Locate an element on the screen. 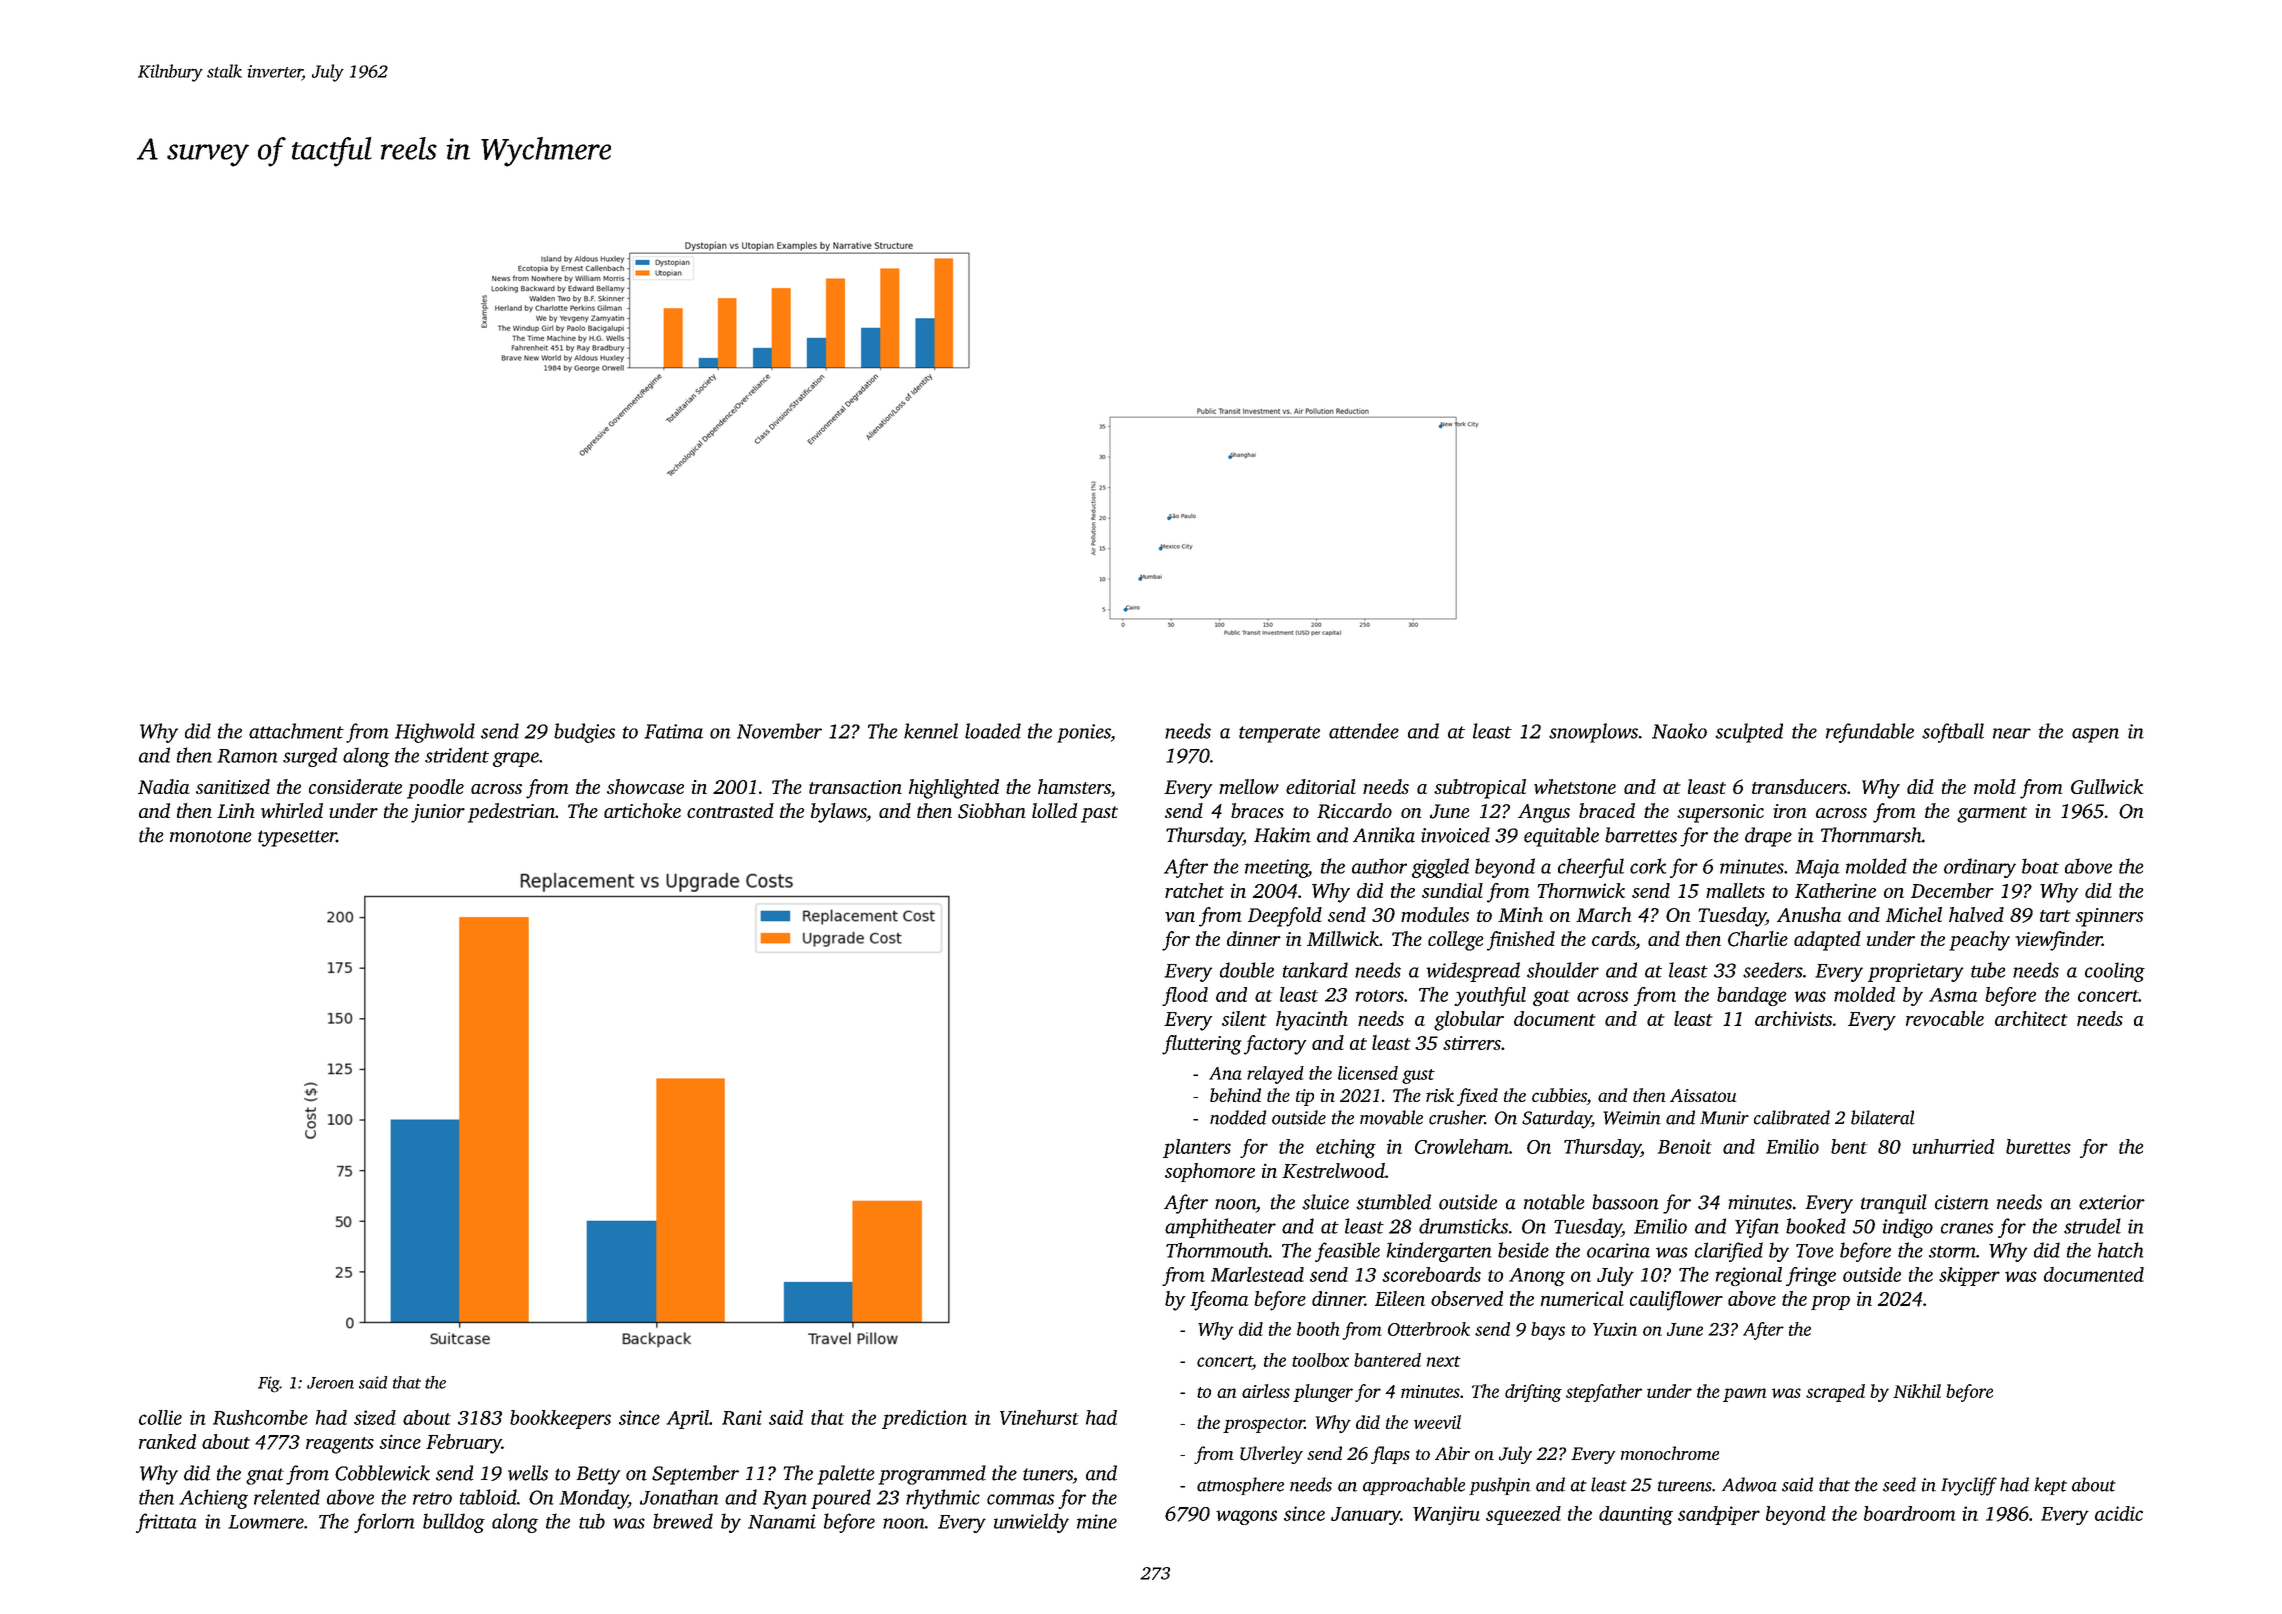  amphitheater is located at coordinates (1220, 1228).
